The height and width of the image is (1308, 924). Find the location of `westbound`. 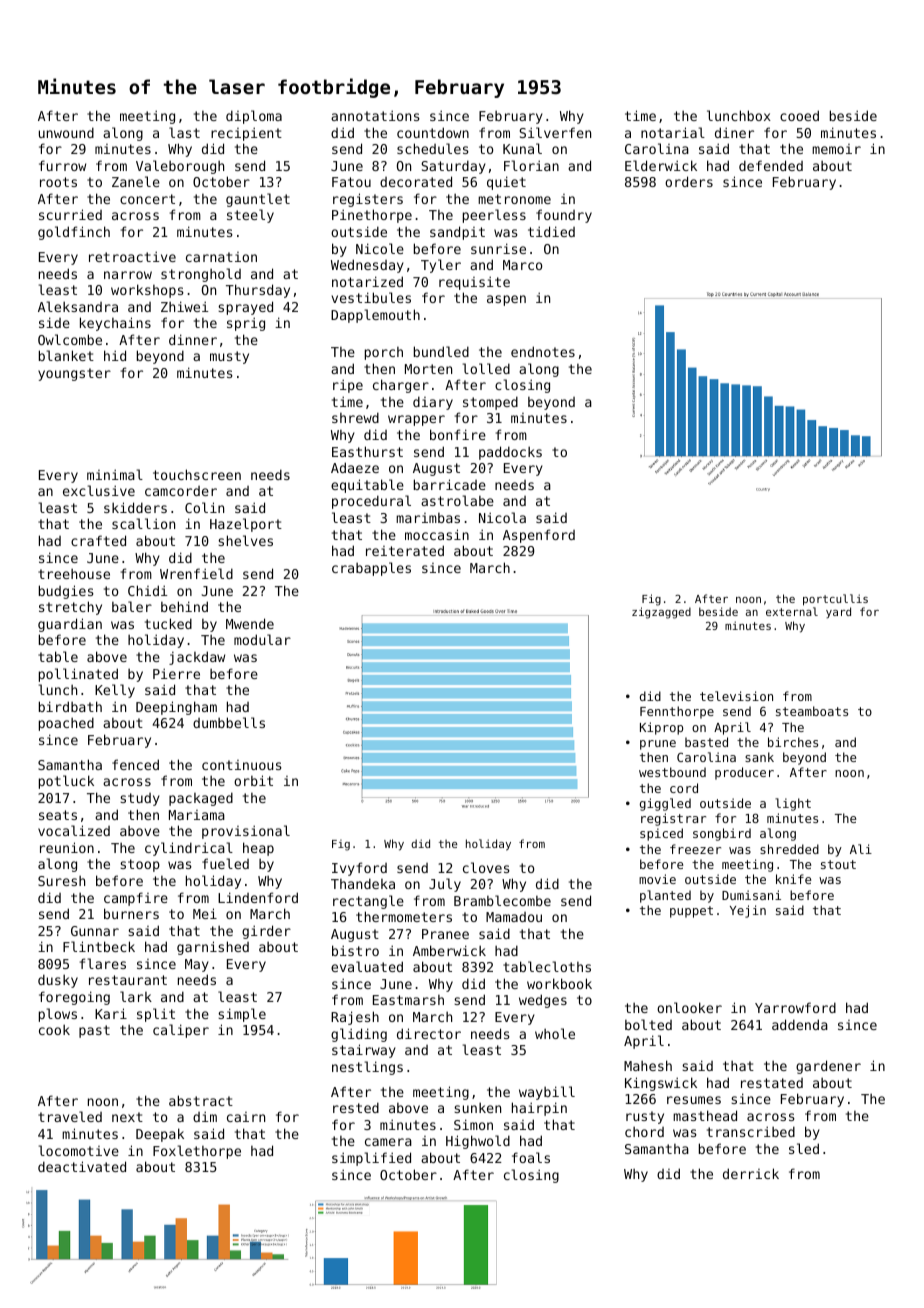

westbound is located at coordinates (672, 772).
